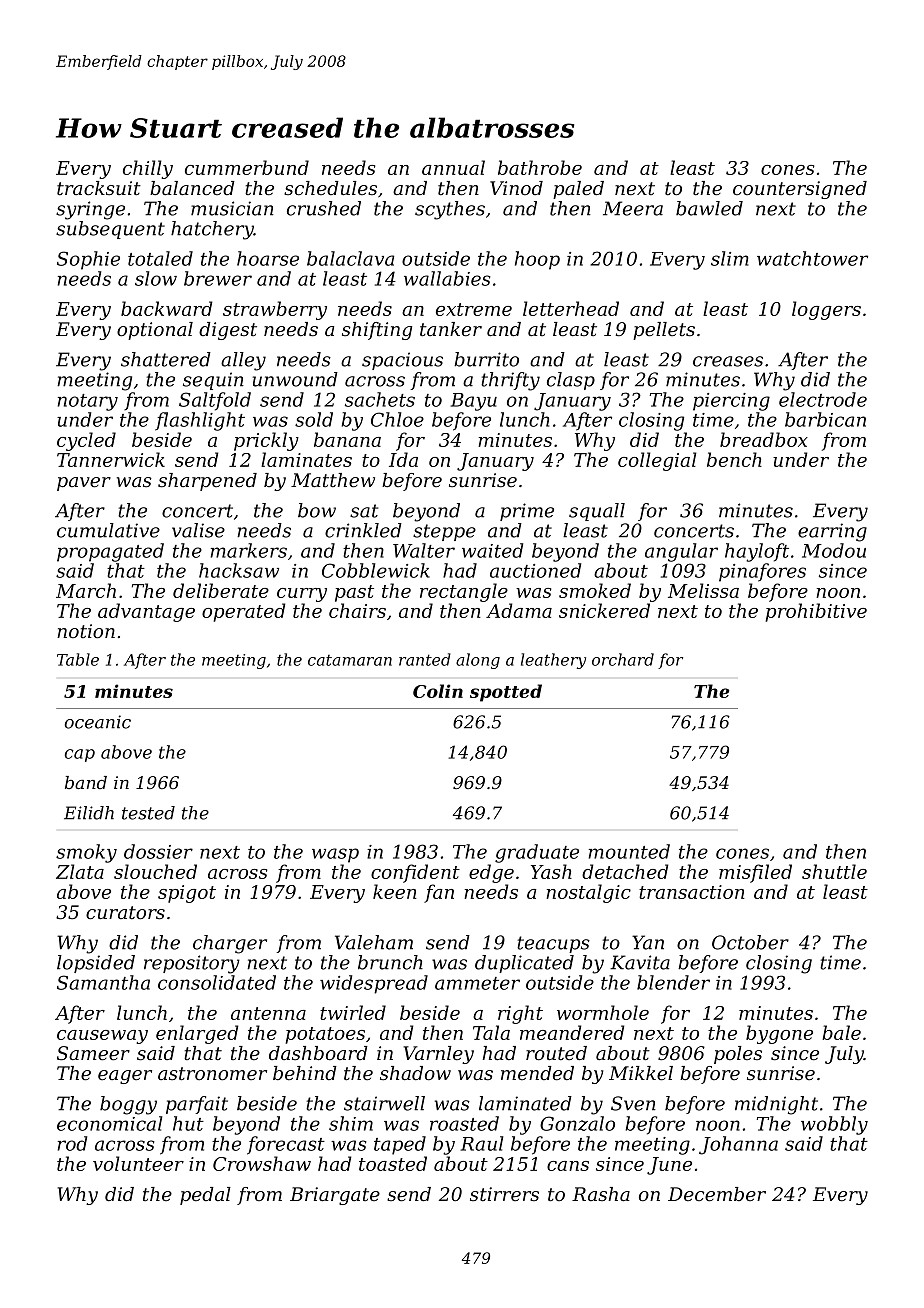  Describe the element at coordinates (207, 482) in the image. I see `sharpened` at that location.
